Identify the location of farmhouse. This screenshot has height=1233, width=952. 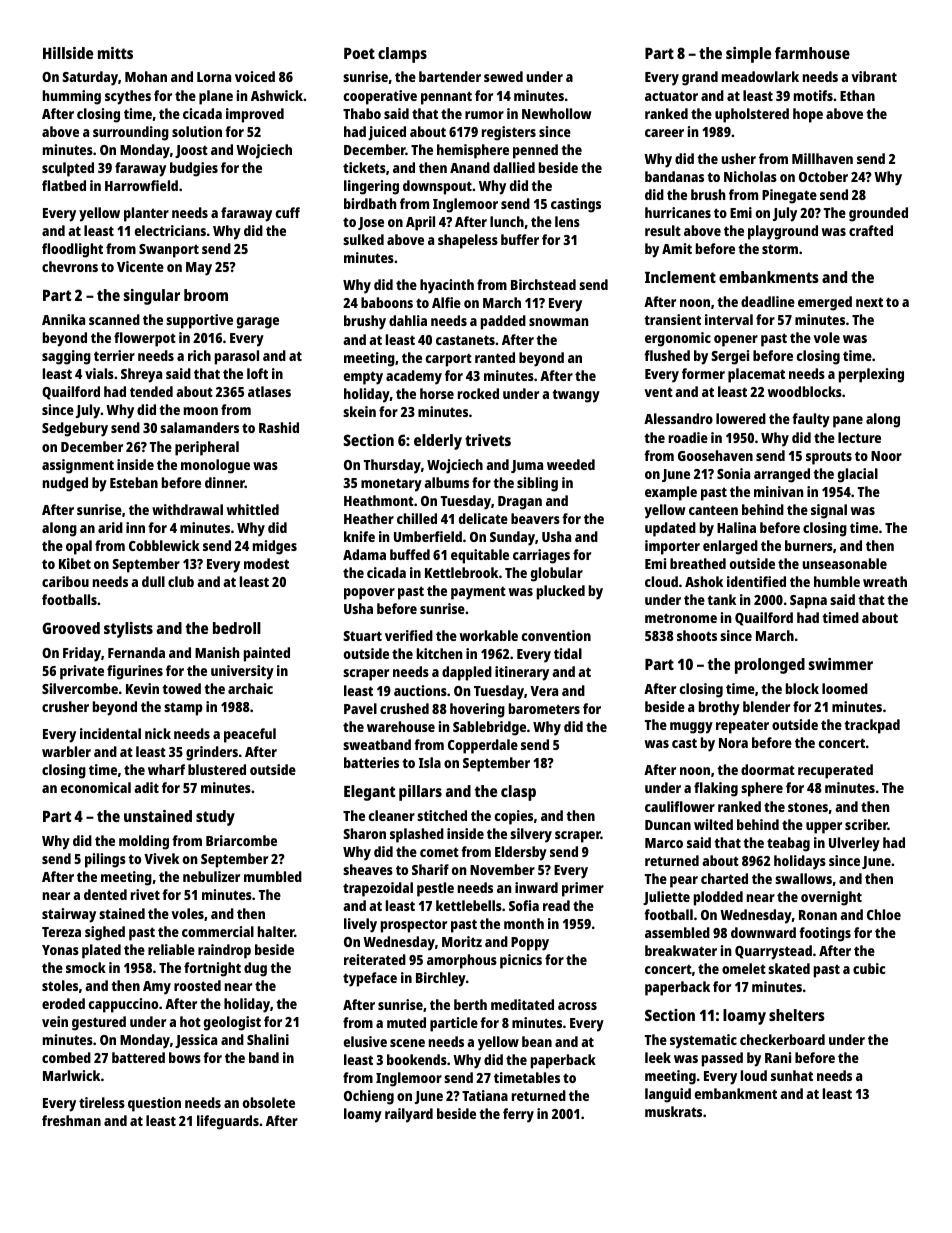
(812, 53).
